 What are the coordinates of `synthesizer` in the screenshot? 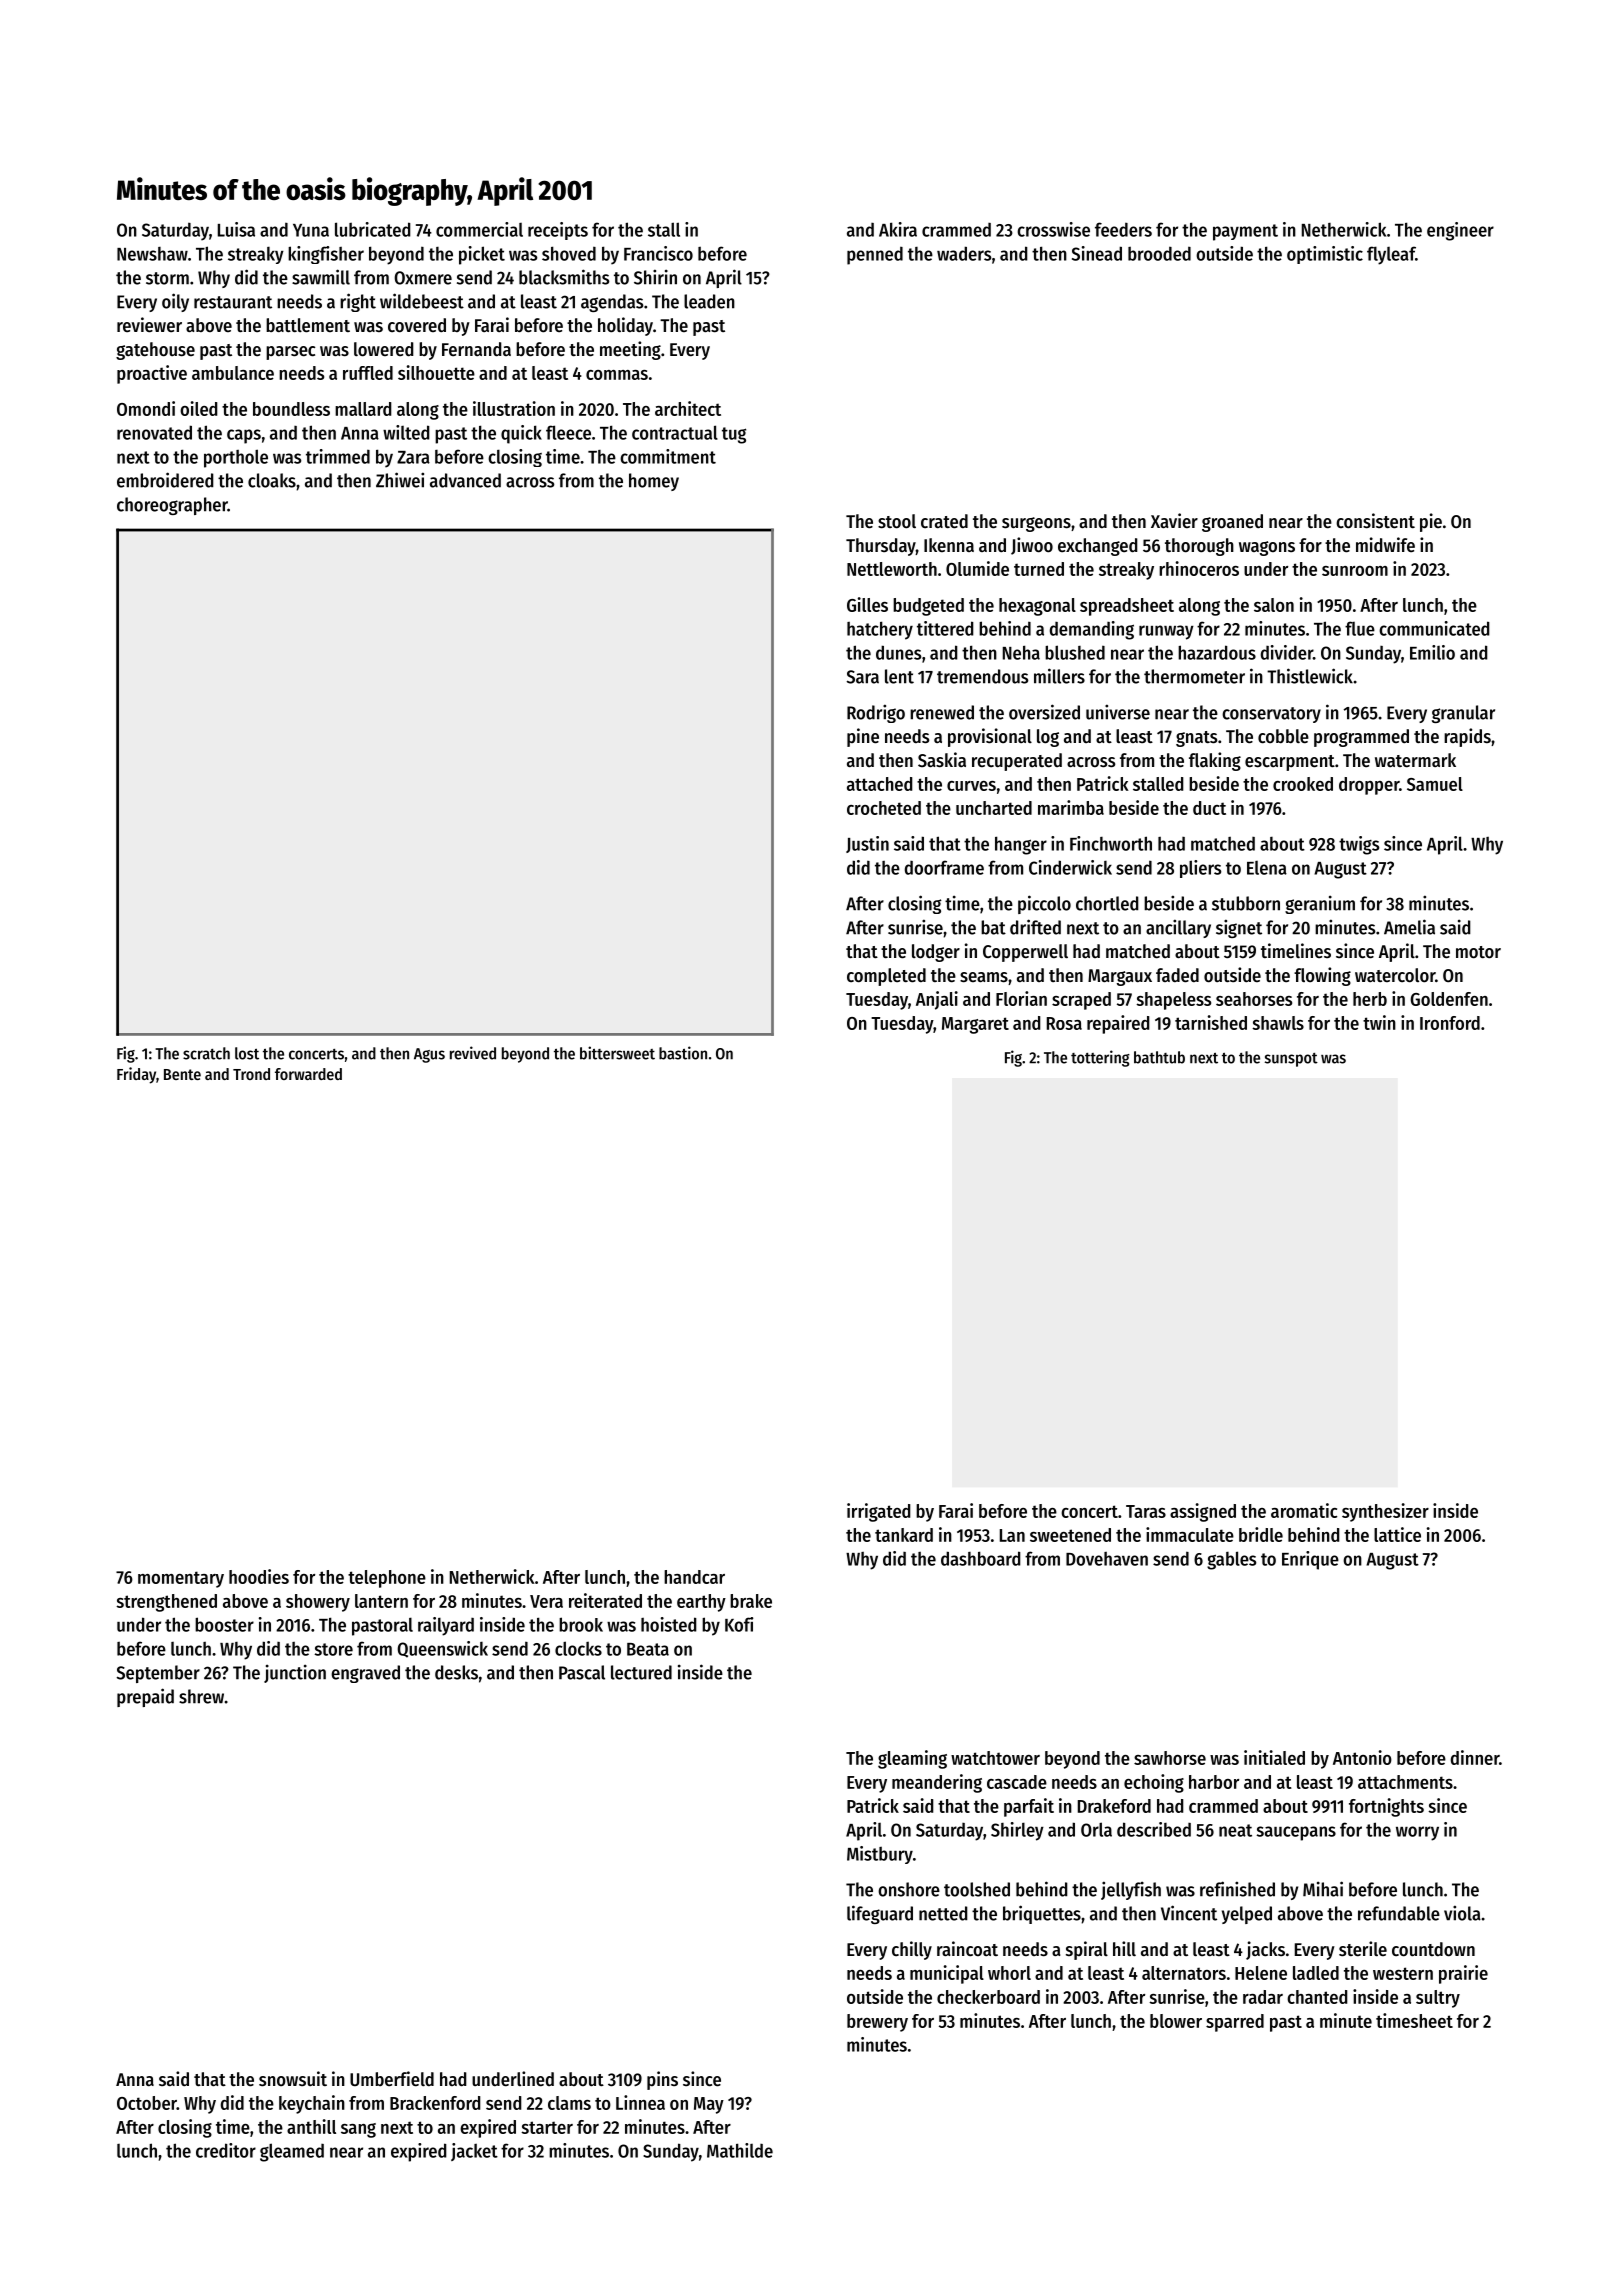 It's located at (1385, 1512).
